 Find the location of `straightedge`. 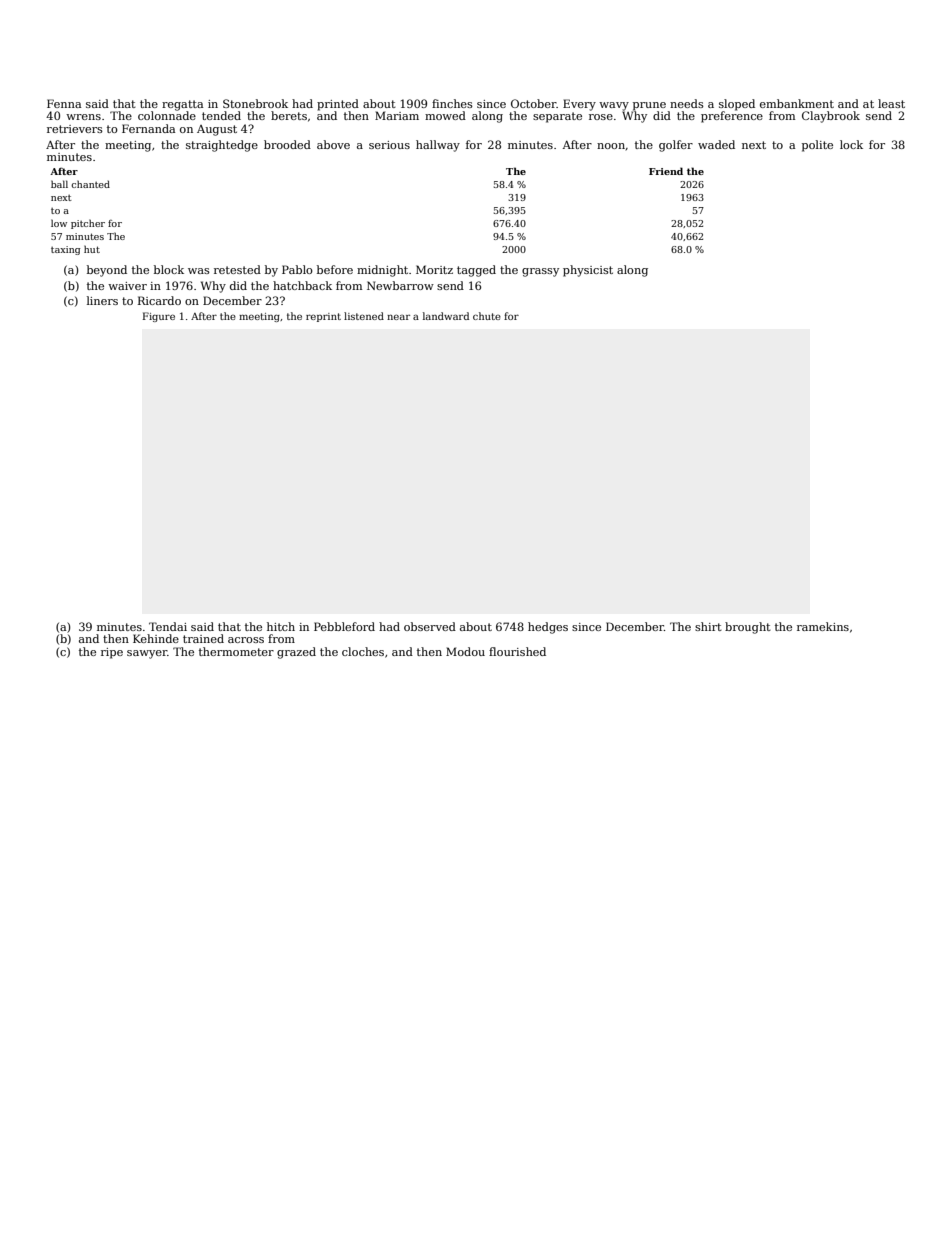

straightedge is located at coordinates (222, 146).
